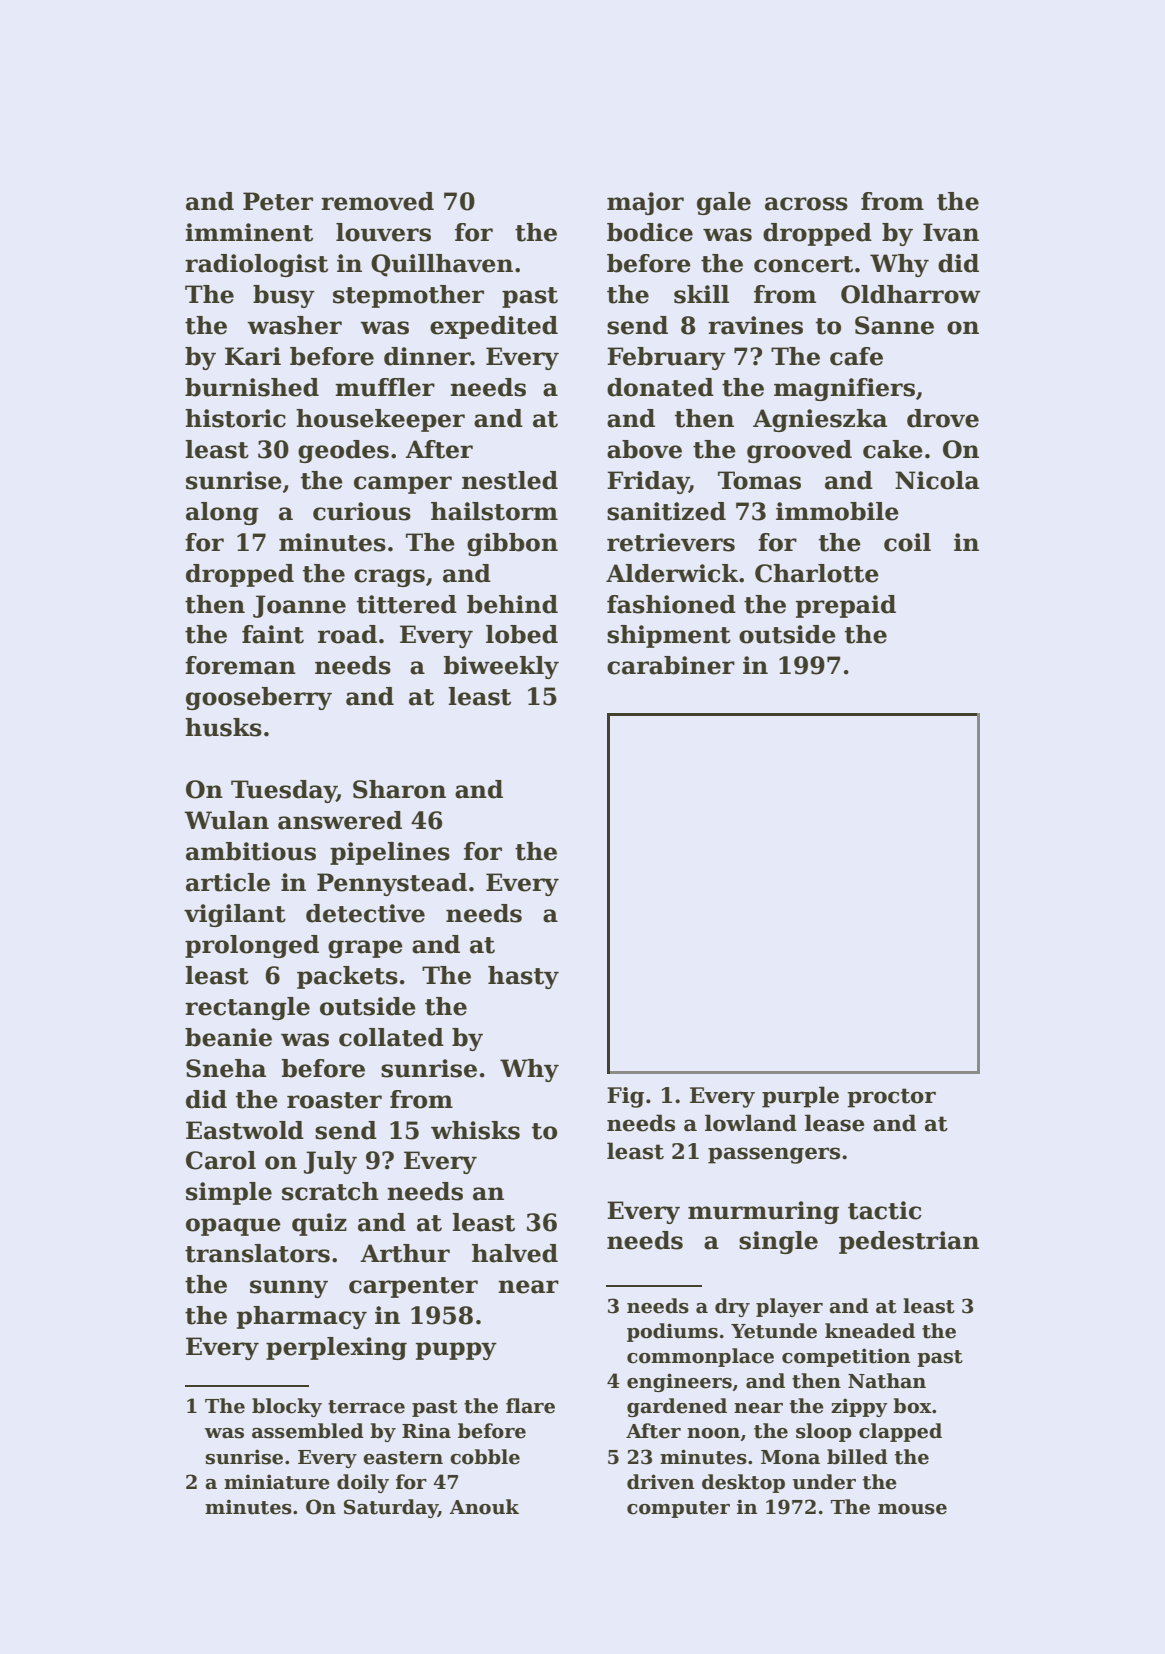 Image resolution: width=1165 pixels, height=1654 pixels. I want to click on Fig, so click(625, 1097).
